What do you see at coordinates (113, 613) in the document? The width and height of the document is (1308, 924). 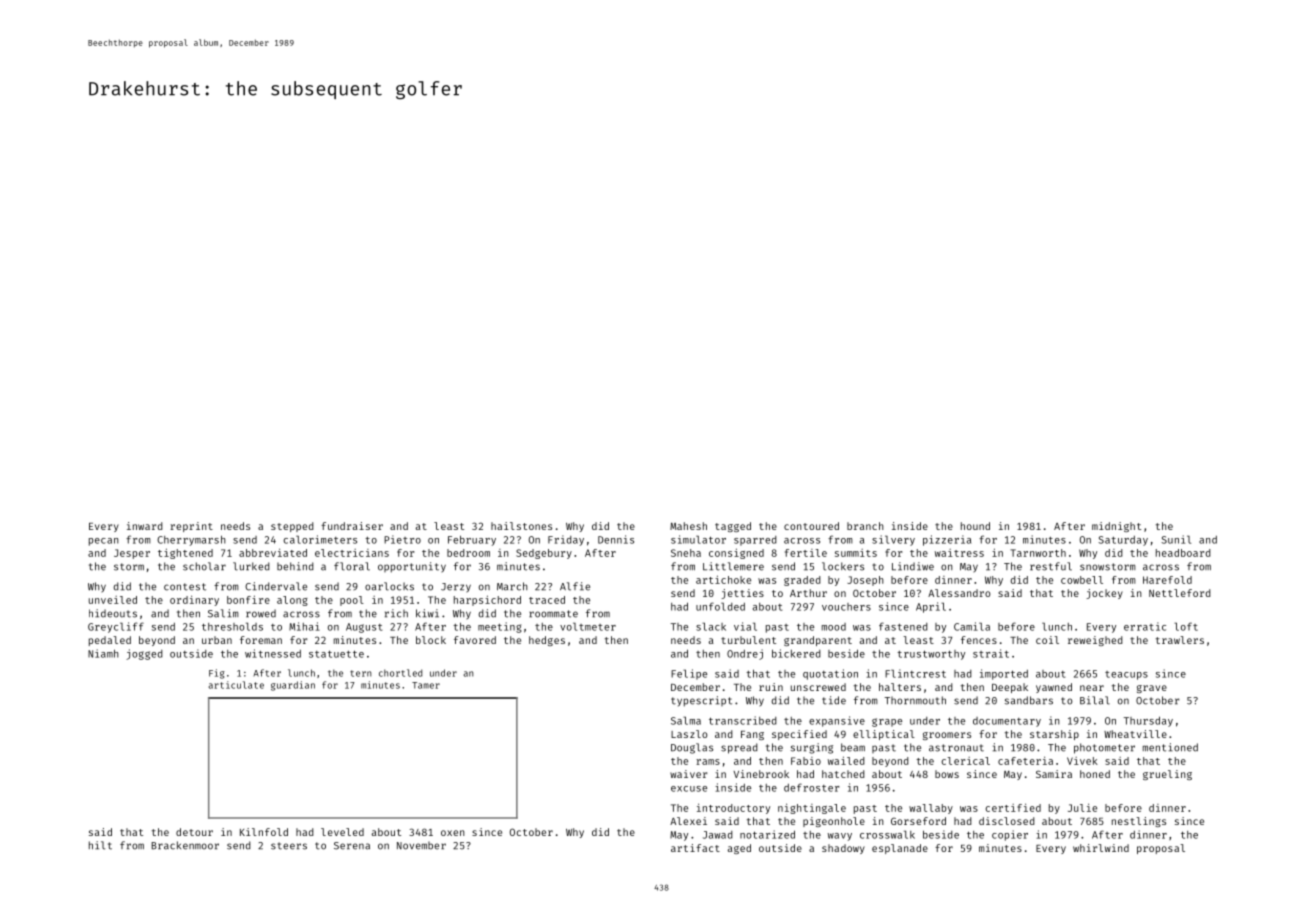 I see `hideouts` at bounding box center [113, 613].
